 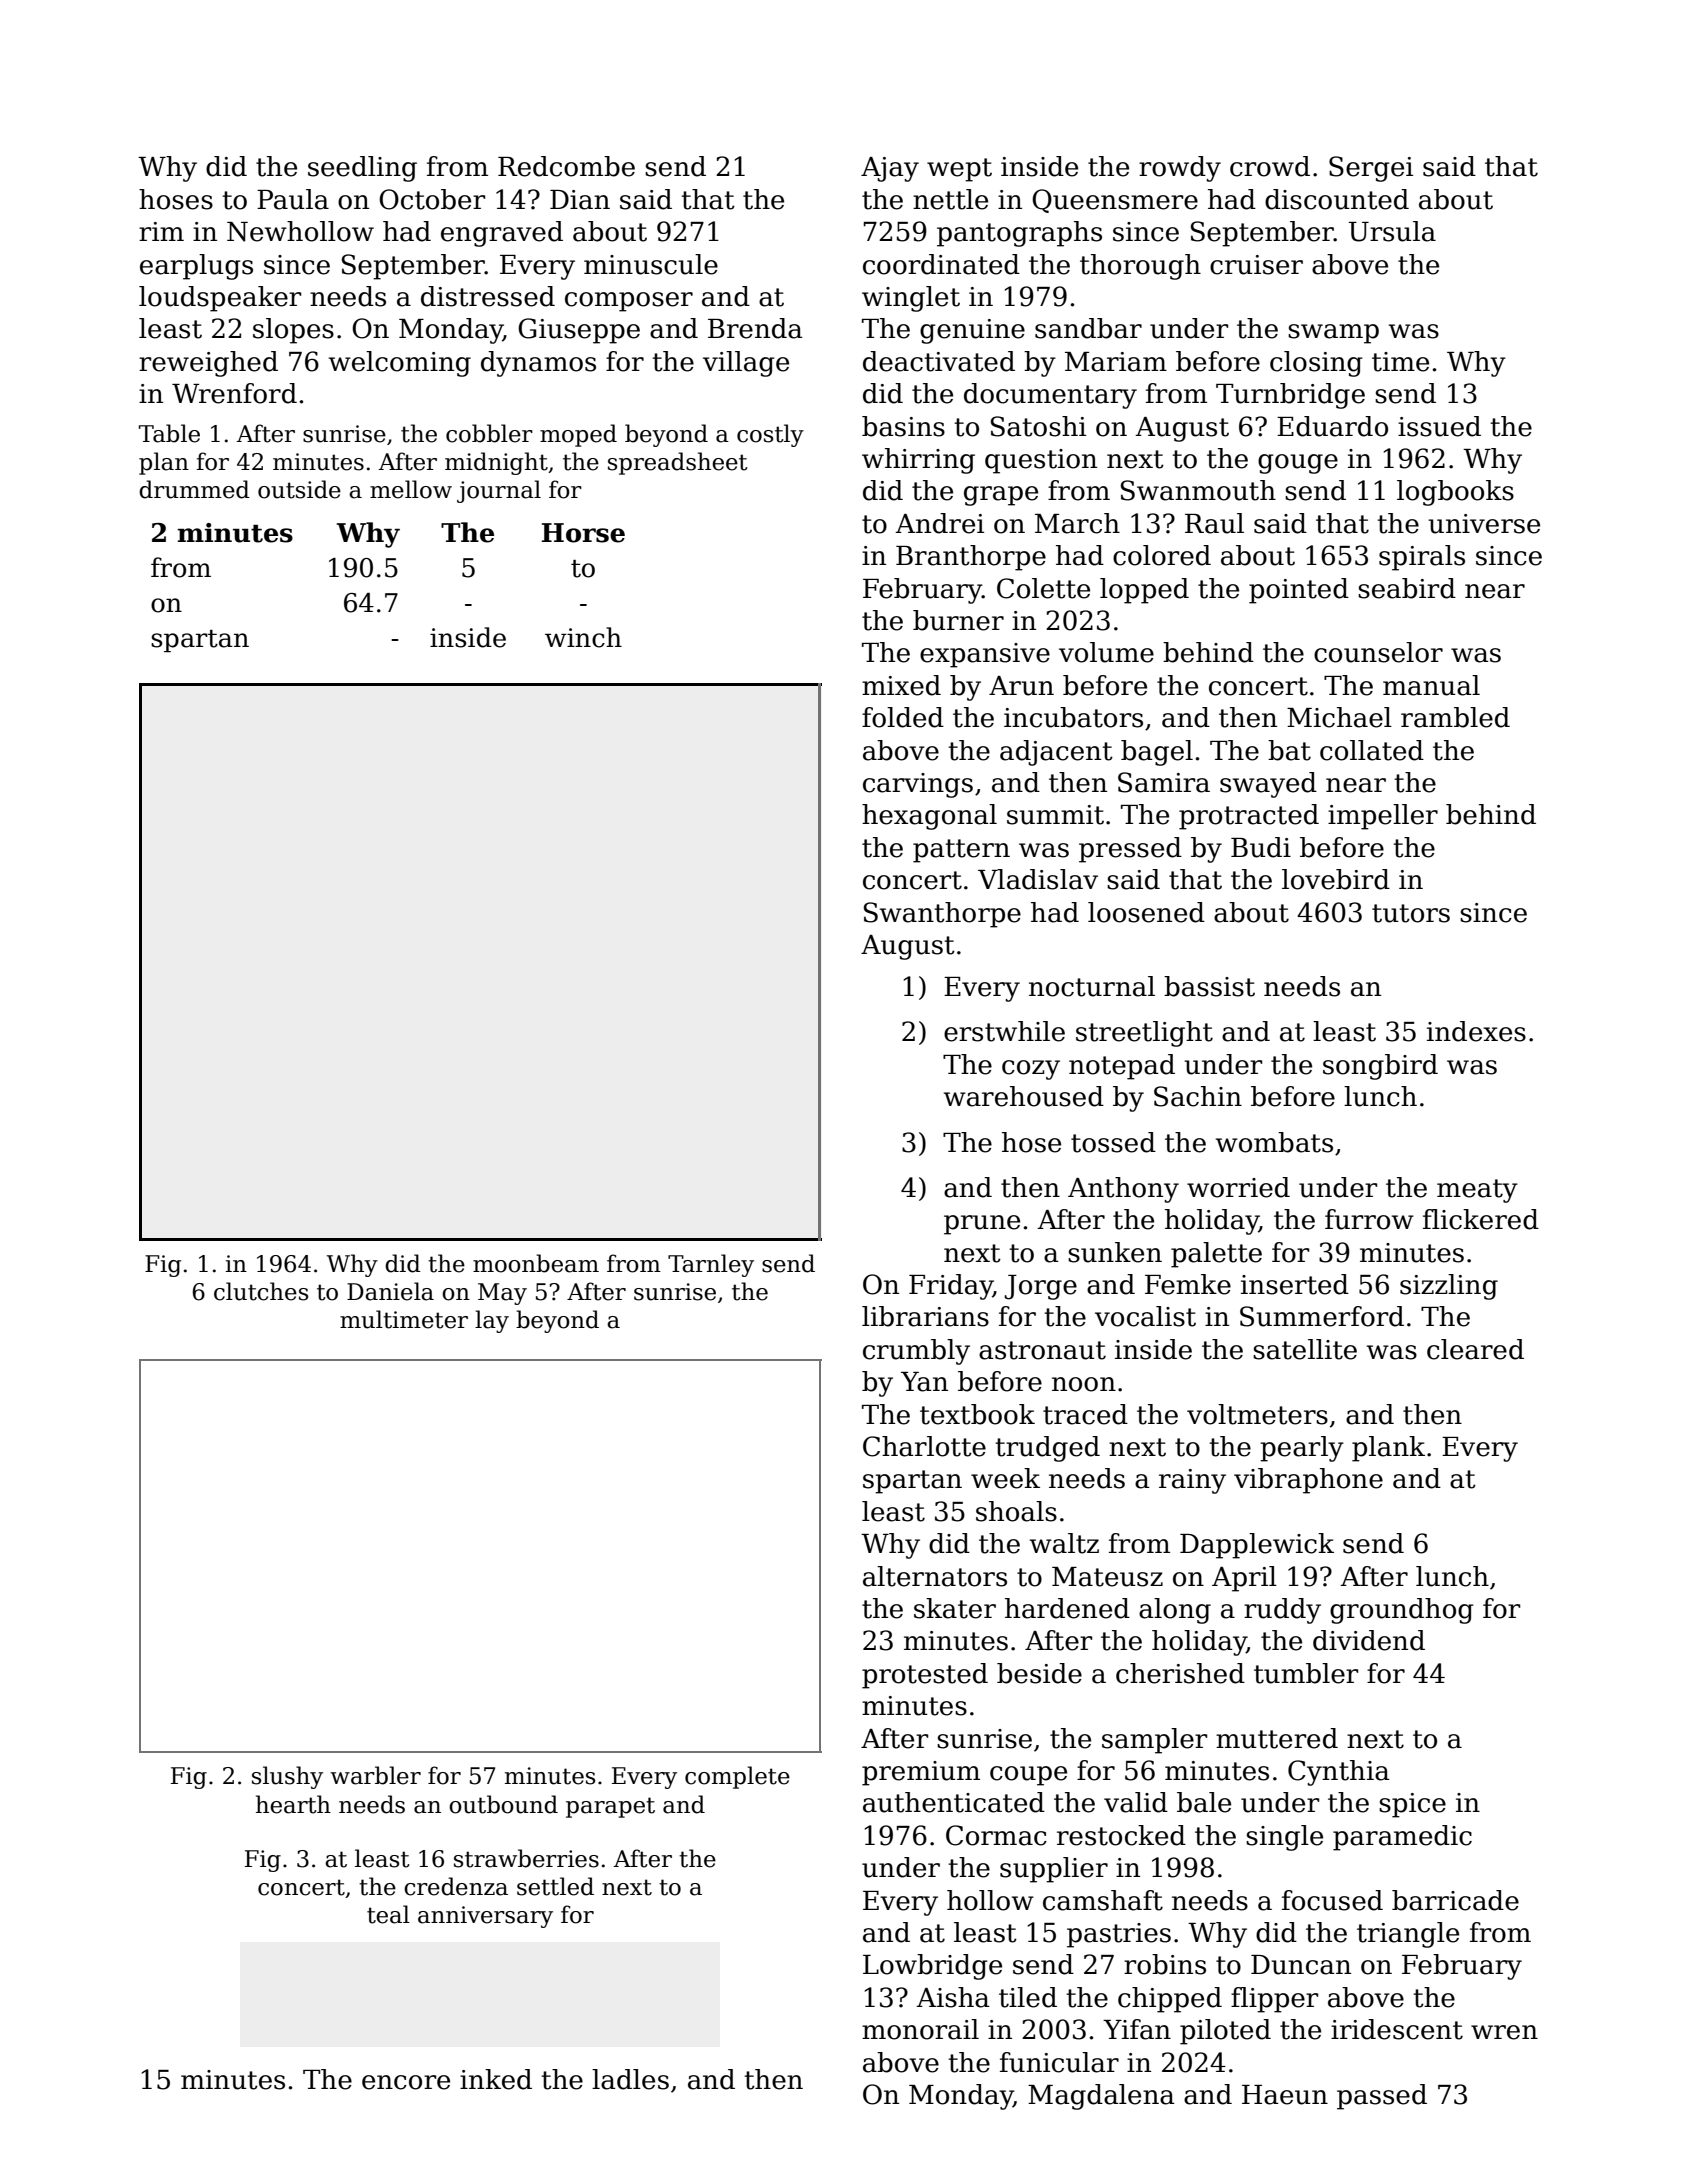 I want to click on rim, so click(x=161, y=231).
